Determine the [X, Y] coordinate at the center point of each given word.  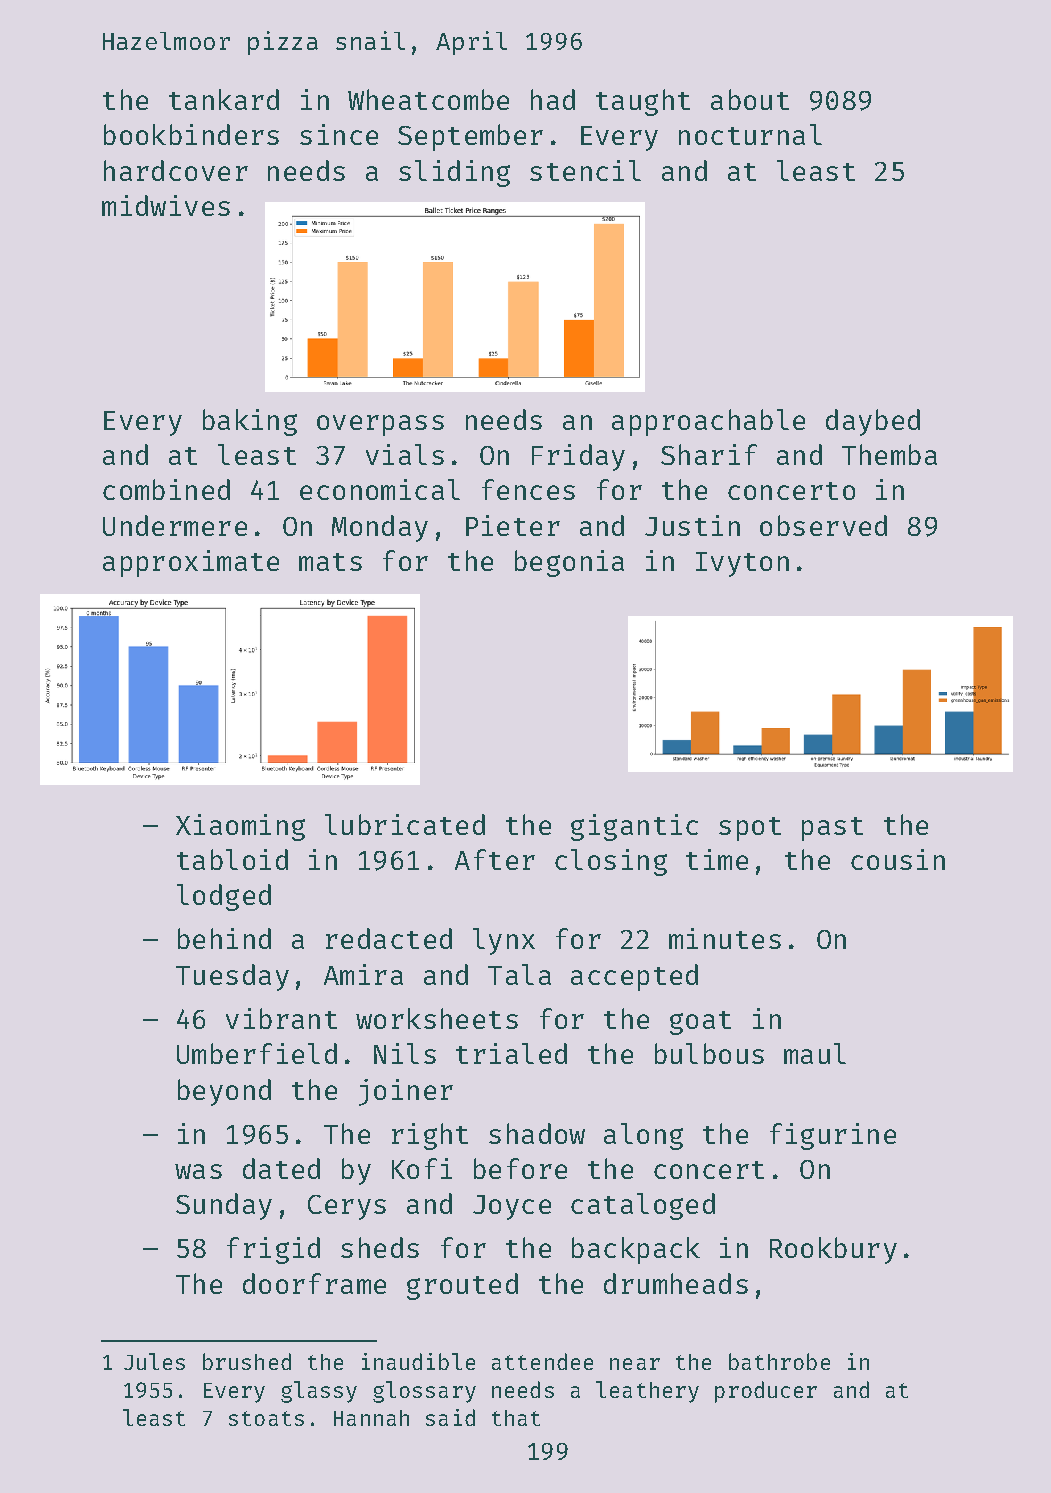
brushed [247, 1361]
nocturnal [750, 134]
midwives [166, 205]
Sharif [709, 454]
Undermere [175, 525]
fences [528, 489]
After [495, 859]
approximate [191, 563]
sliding [454, 173]
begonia [569, 563]
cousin [898, 859]
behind [224, 938]
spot [750, 829]
